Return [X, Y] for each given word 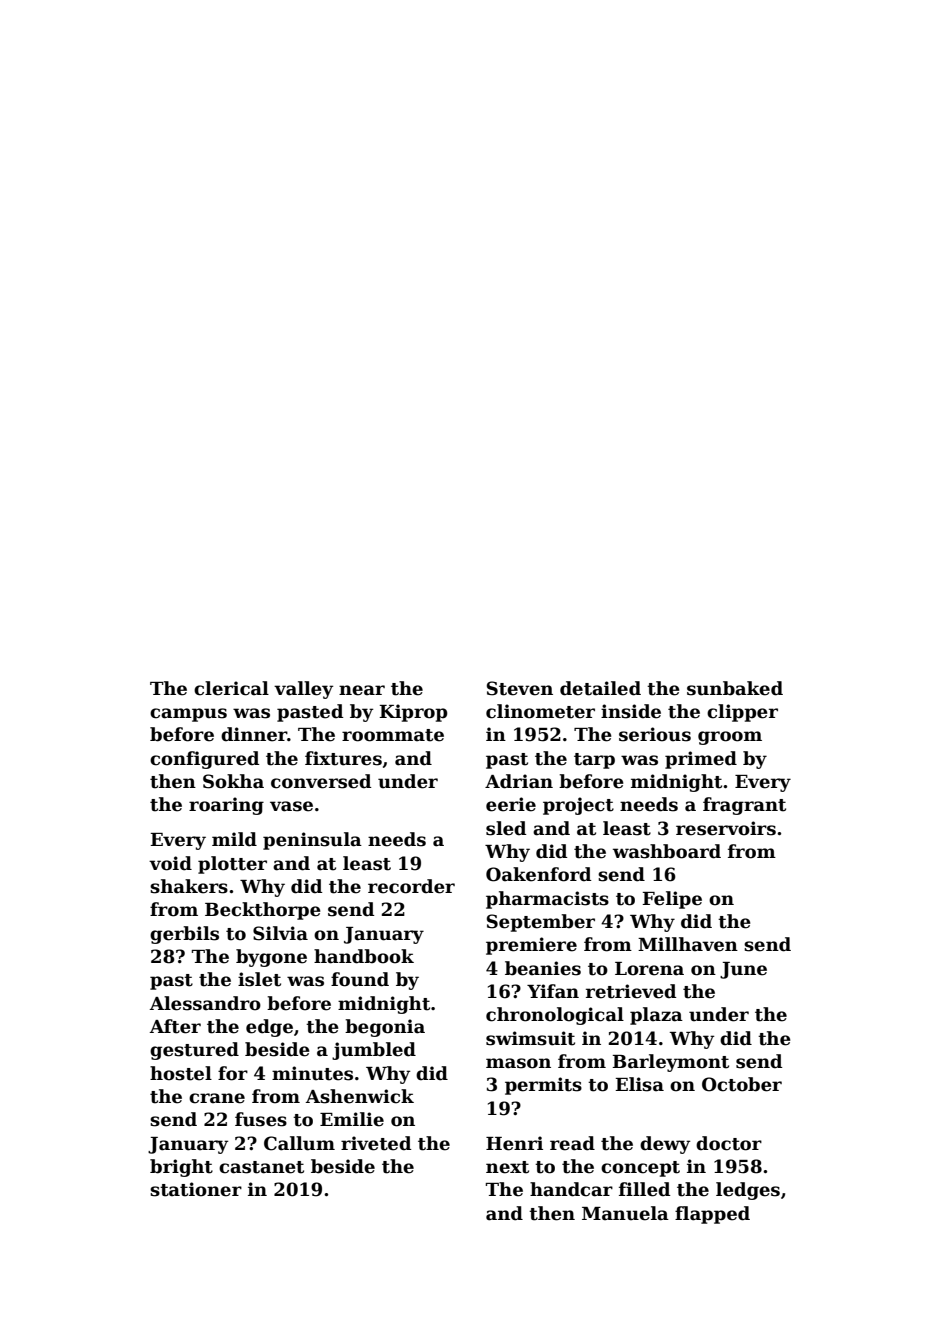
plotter [232, 865]
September [541, 923]
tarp [594, 761]
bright [181, 1168]
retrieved [631, 991]
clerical [231, 688]
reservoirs [726, 828]
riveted [376, 1143]
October [742, 1084]
